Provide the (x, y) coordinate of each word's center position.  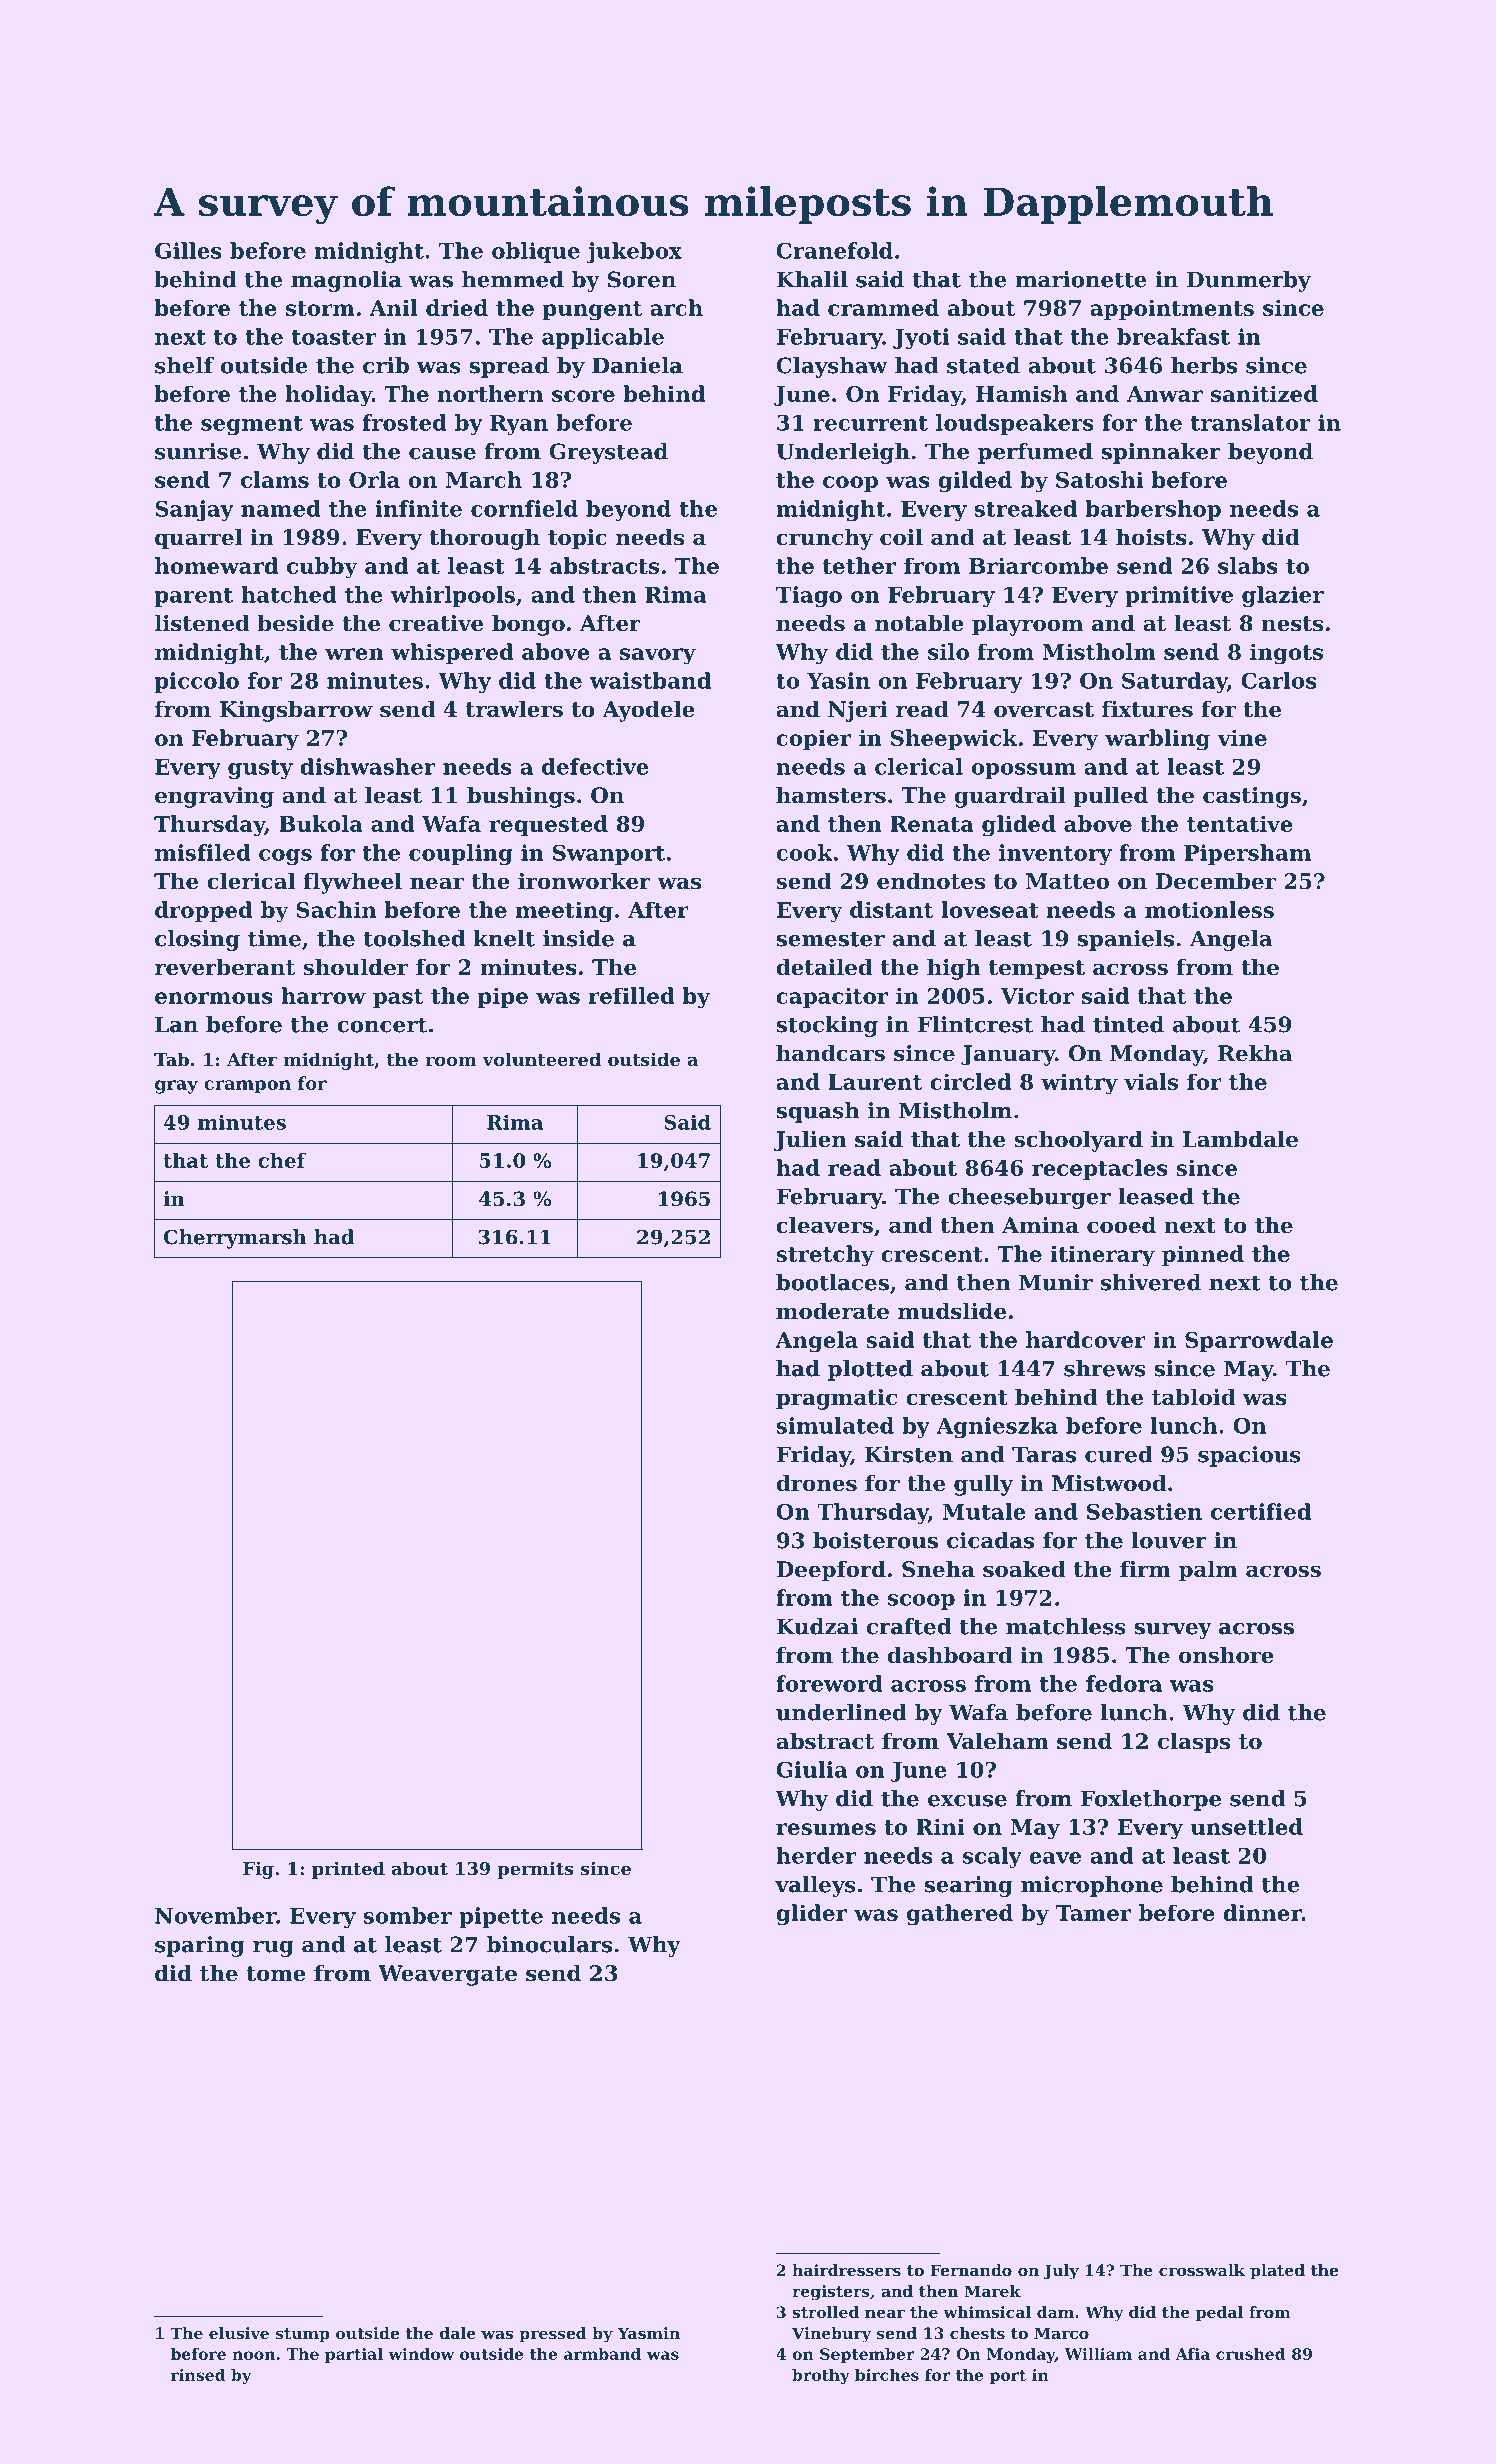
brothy (821, 2376)
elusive (239, 2333)
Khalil (812, 279)
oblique (536, 252)
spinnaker (1161, 453)
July (1061, 2272)
